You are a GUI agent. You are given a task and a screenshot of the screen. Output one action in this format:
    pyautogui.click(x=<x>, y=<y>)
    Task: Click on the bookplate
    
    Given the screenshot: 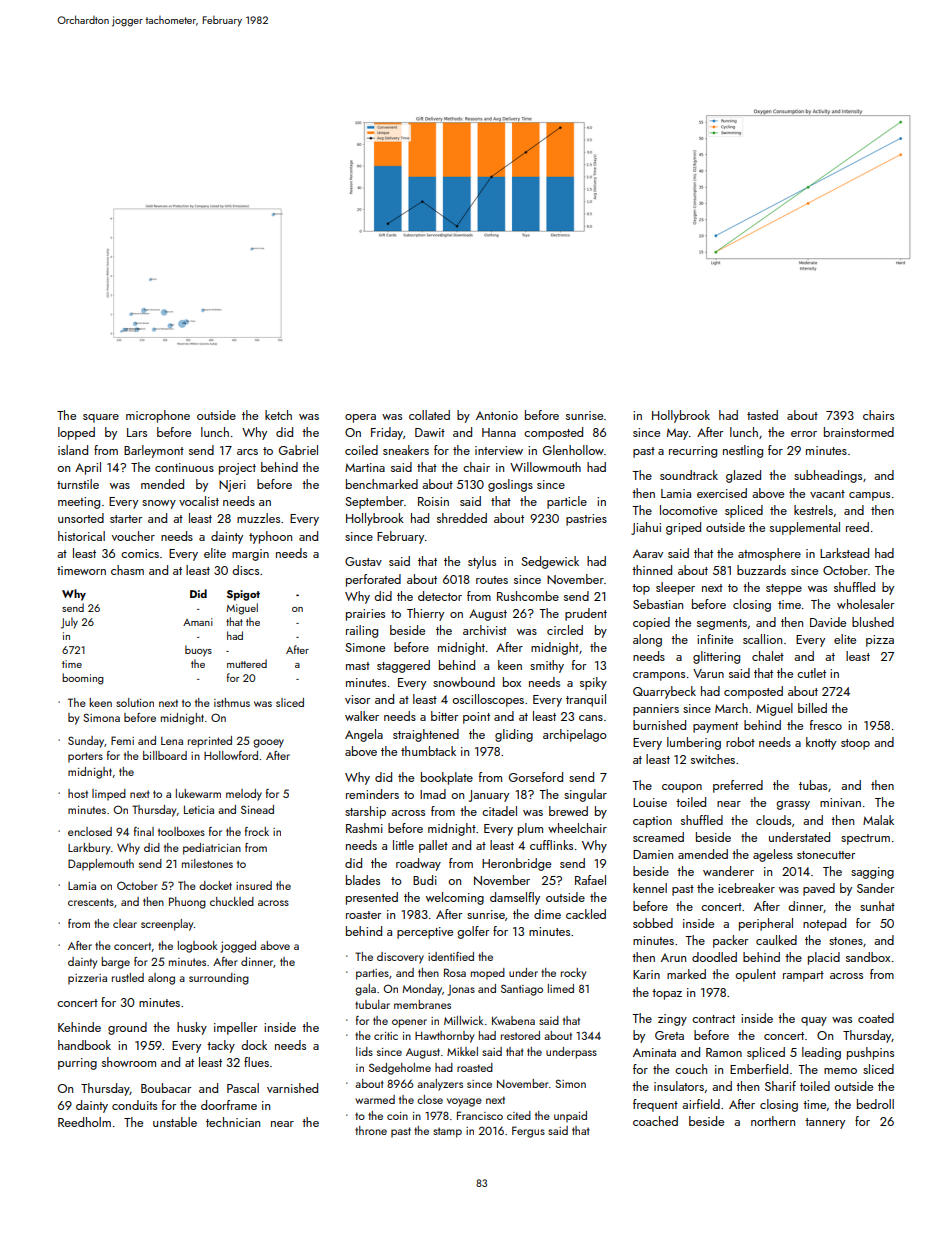 What is the action you would take?
    pyautogui.click(x=447, y=778)
